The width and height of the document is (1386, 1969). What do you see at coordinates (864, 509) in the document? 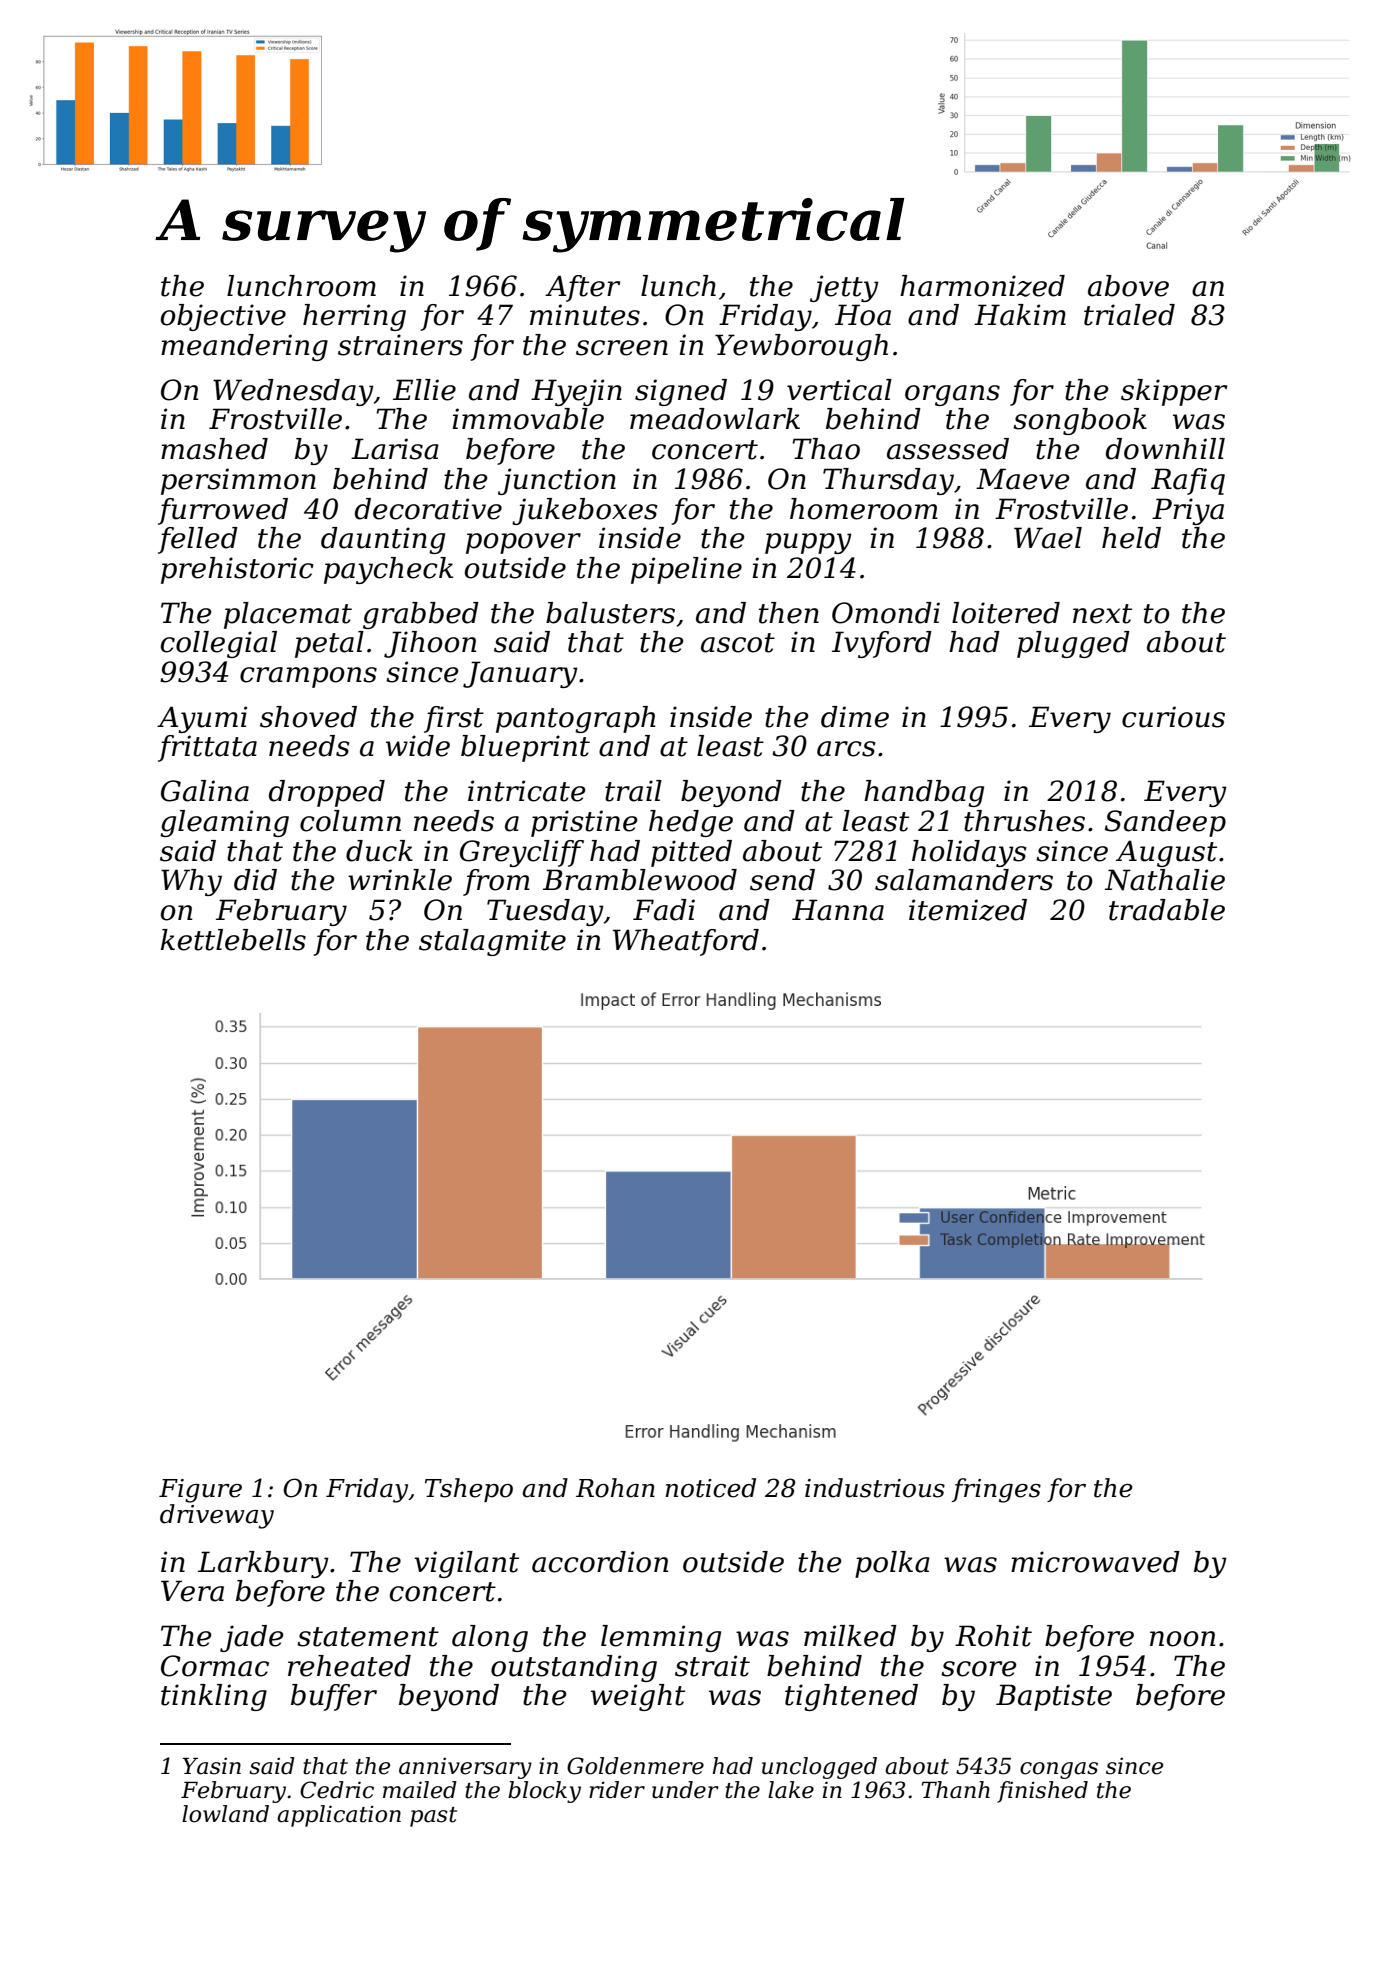
I see `homeroom` at bounding box center [864, 509].
